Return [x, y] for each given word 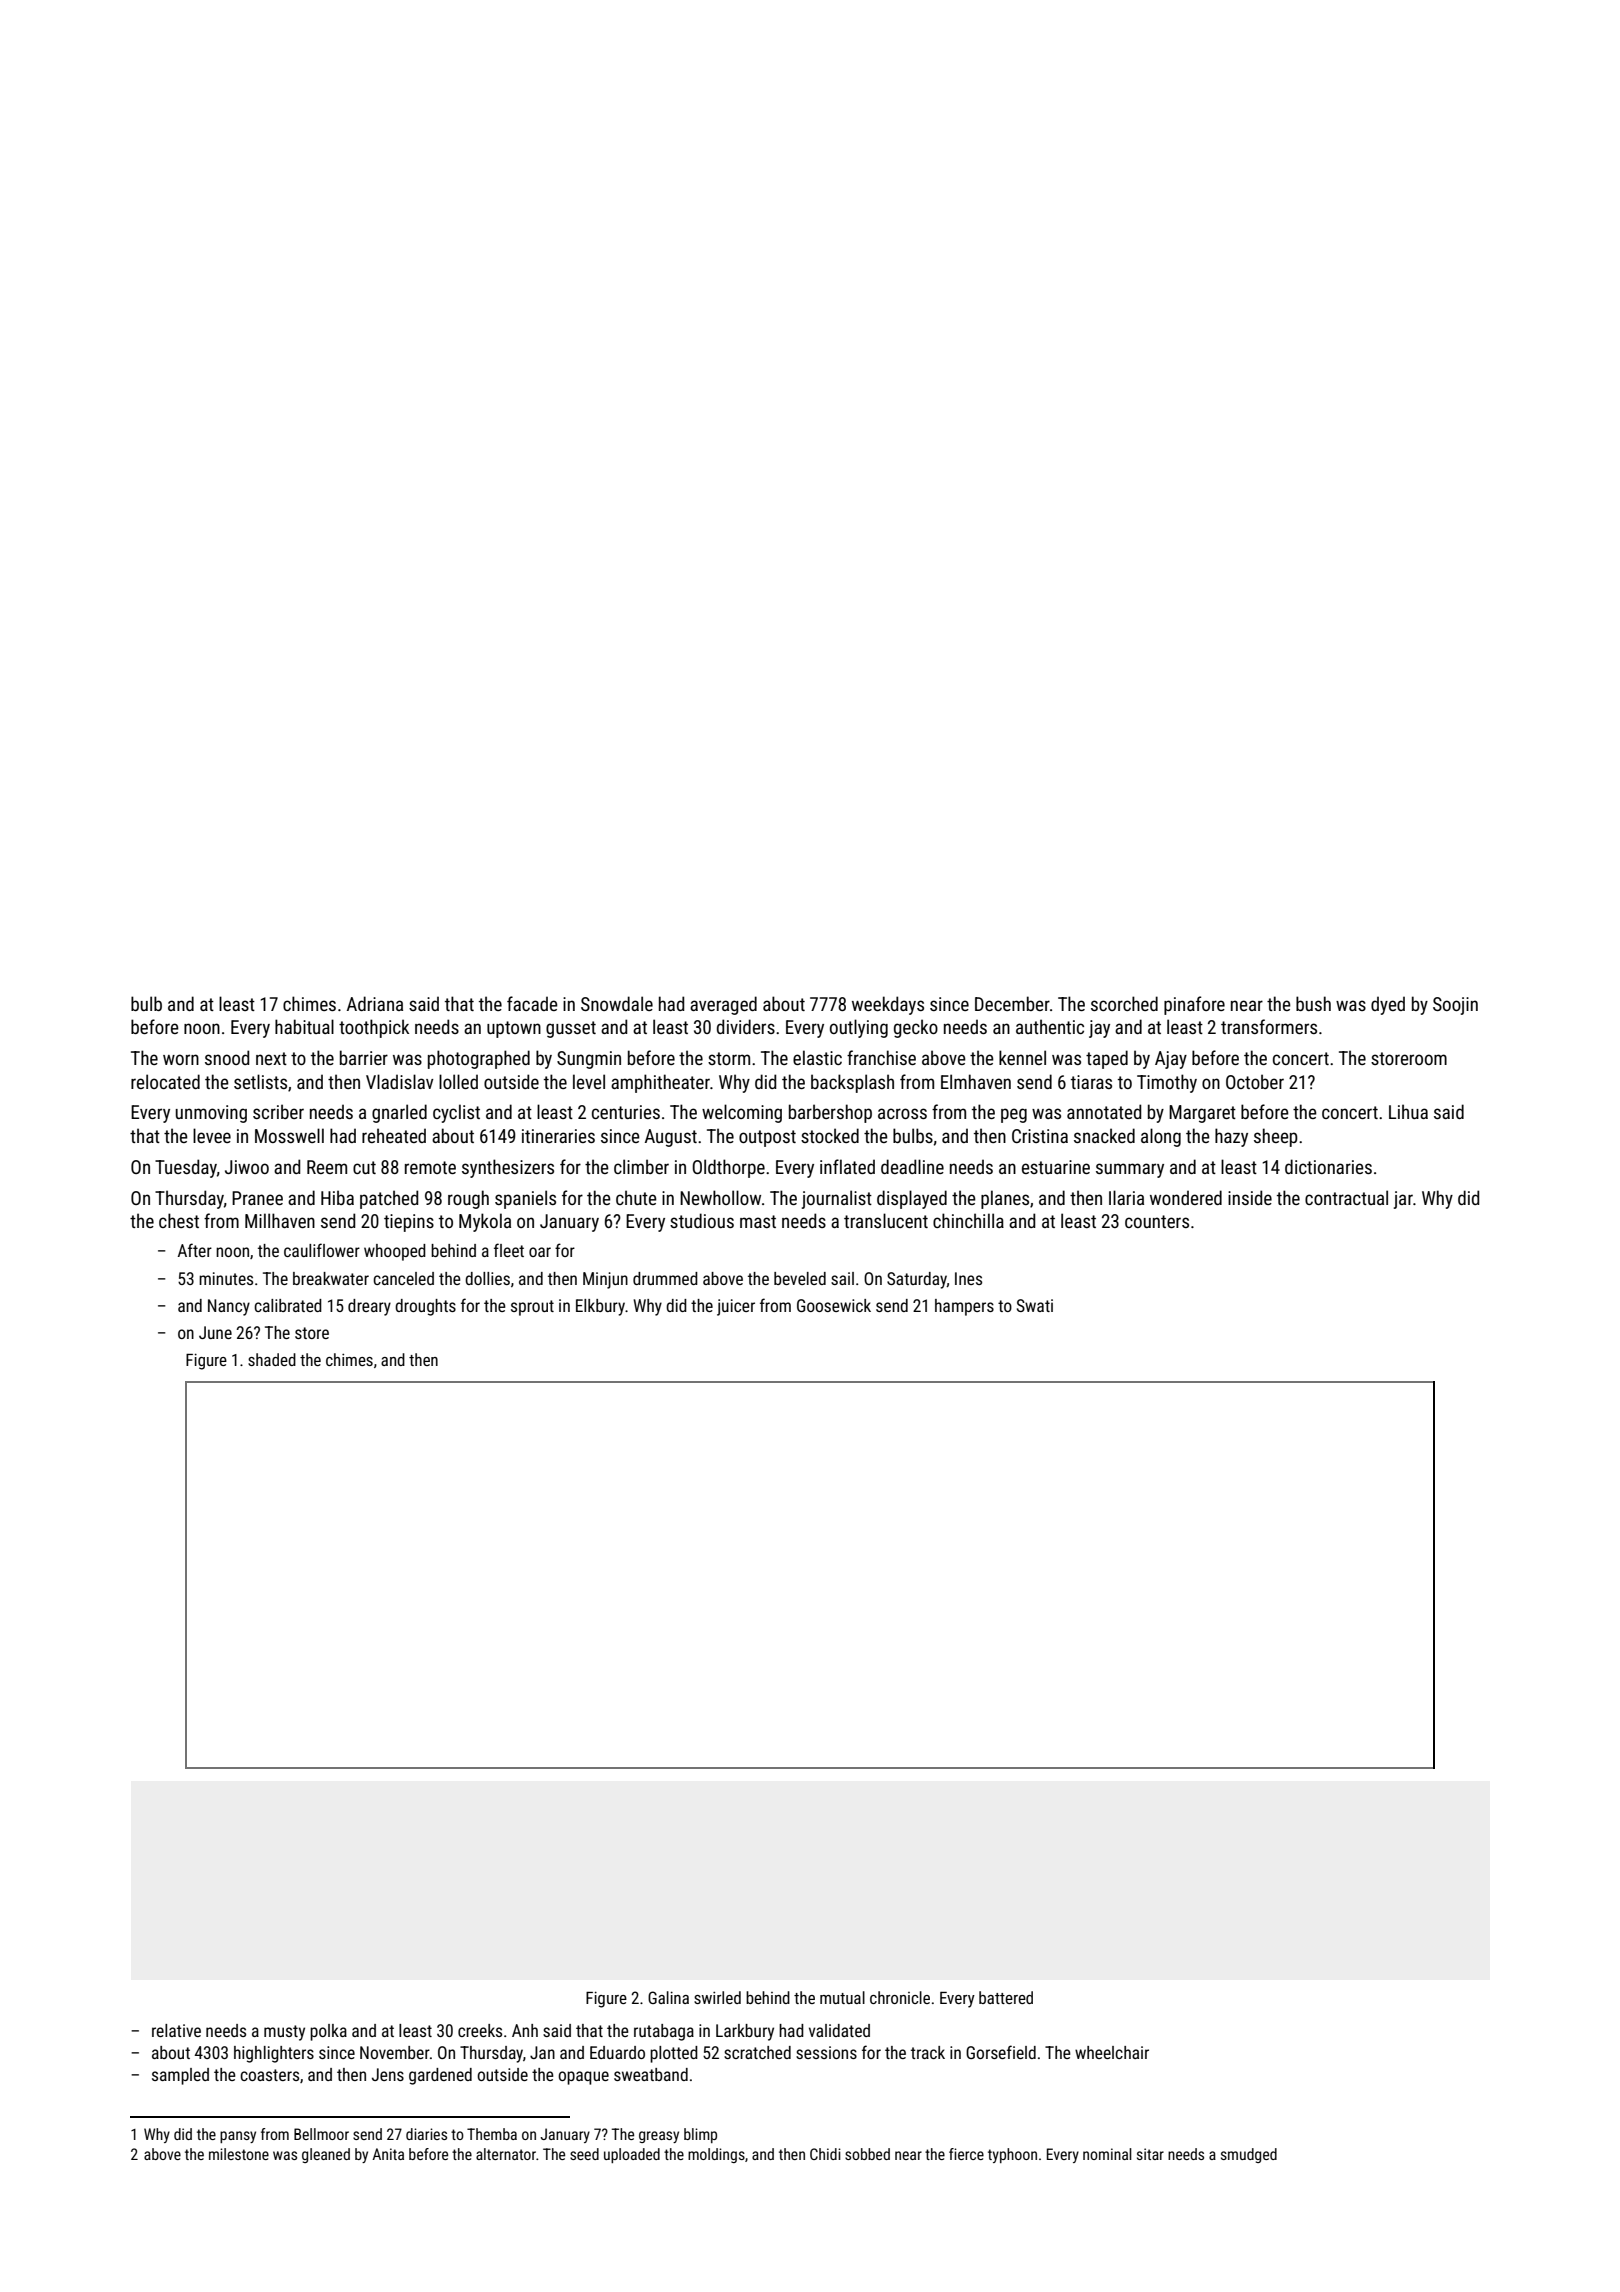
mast [758, 1221]
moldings [716, 2155]
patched [389, 1199]
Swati [1035, 1305]
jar [1403, 1200]
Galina [668, 1997]
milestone [239, 2154]
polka [328, 2032]
